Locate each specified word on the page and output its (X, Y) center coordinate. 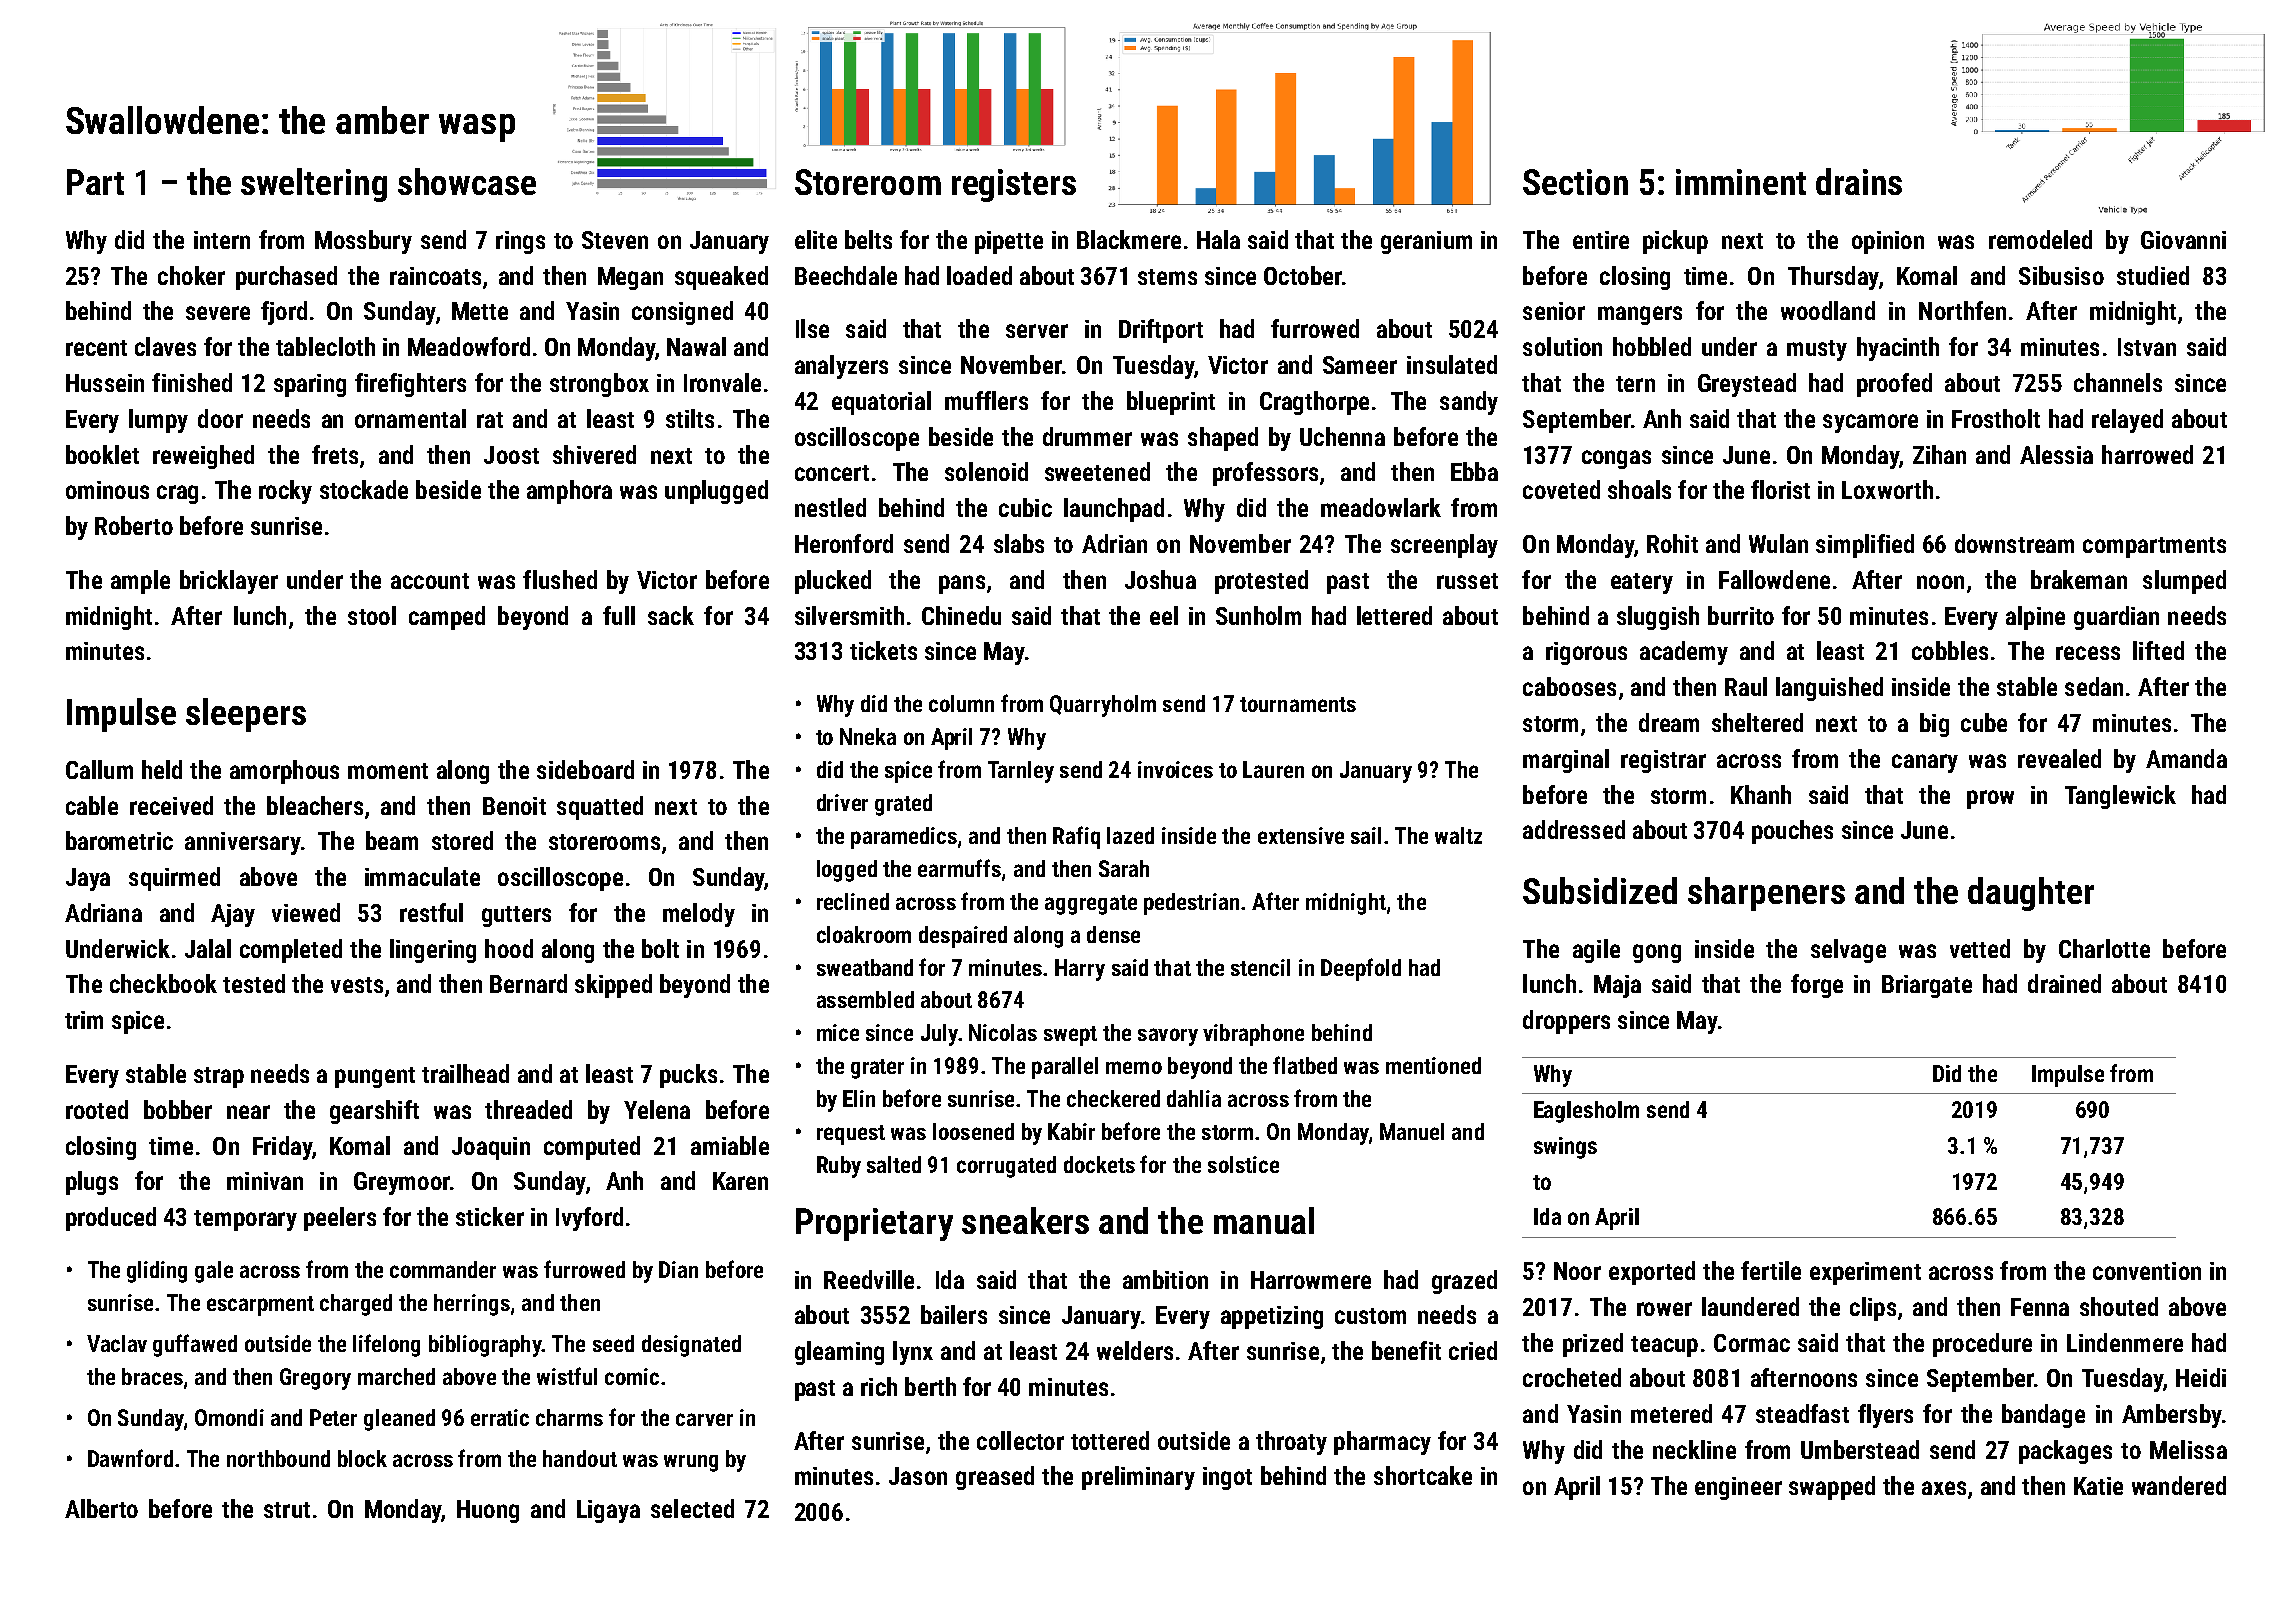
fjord (284, 313)
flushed (560, 579)
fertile (1771, 1270)
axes (1944, 1488)
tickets (883, 650)
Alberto (101, 1508)
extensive (1301, 835)
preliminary (1138, 1478)
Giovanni (2183, 240)
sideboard (585, 769)
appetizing (1272, 1317)
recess (2088, 653)
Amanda (2186, 758)
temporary (245, 1220)
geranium (1426, 242)
